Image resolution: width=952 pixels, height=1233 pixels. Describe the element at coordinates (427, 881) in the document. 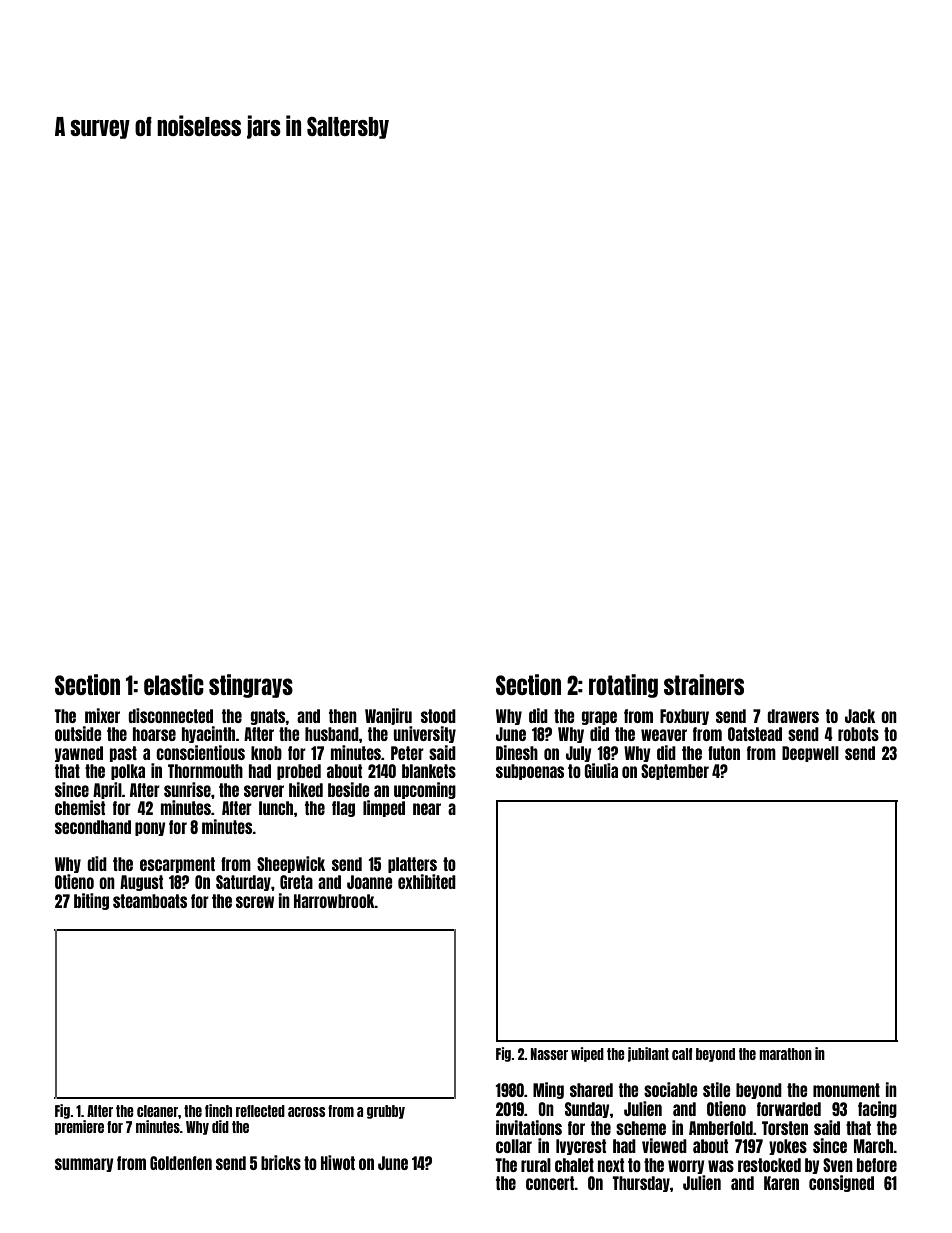

I see `exhibited` at that location.
